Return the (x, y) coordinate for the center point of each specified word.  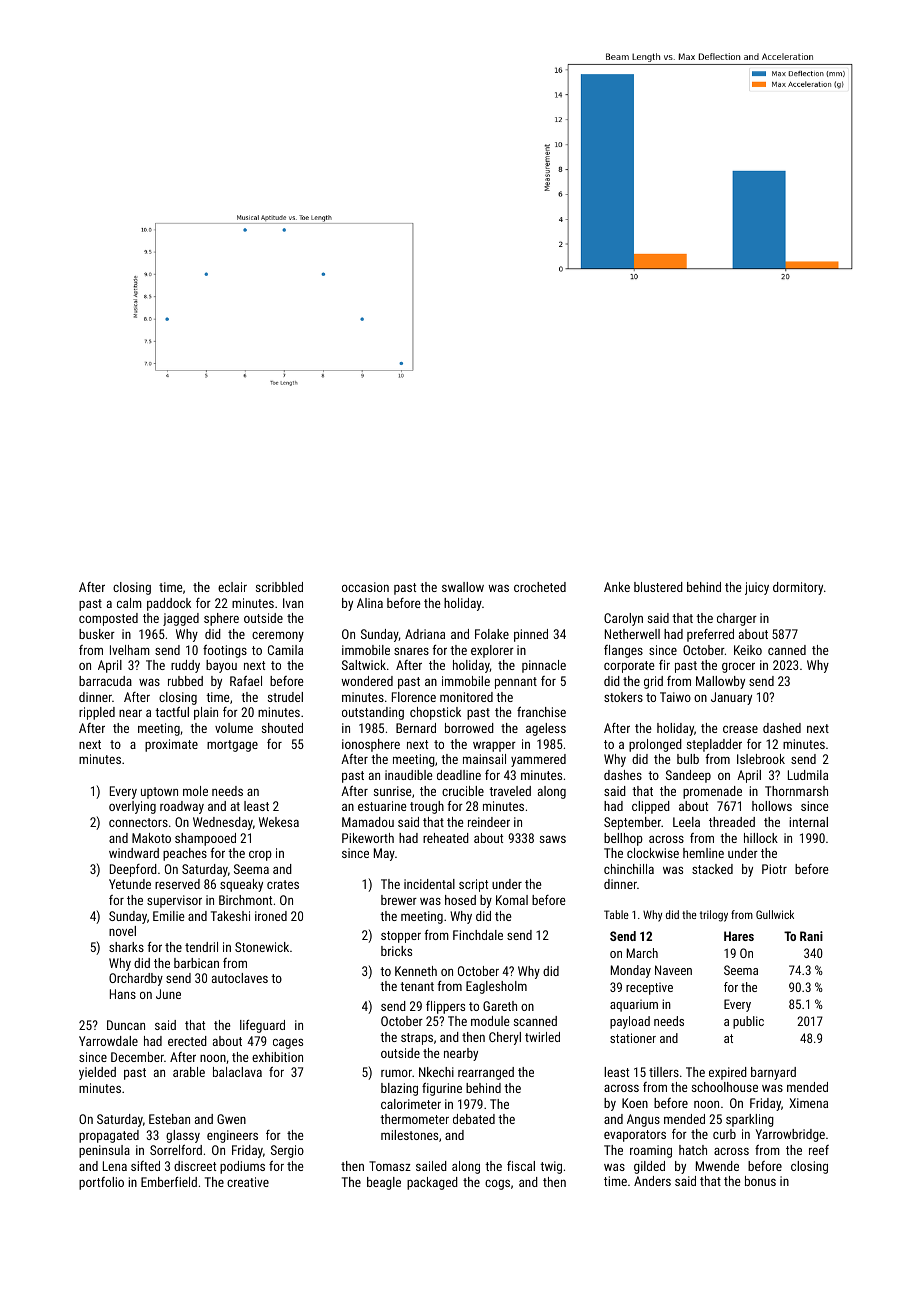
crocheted (540, 587)
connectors (138, 822)
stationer (633, 1038)
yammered (538, 760)
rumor (396, 1073)
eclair (232, 587)
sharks (126, 947)
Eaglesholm (496, 987)
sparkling (750, 1120)
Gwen (231, 1119)
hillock (761, 838)
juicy (757, 588)
